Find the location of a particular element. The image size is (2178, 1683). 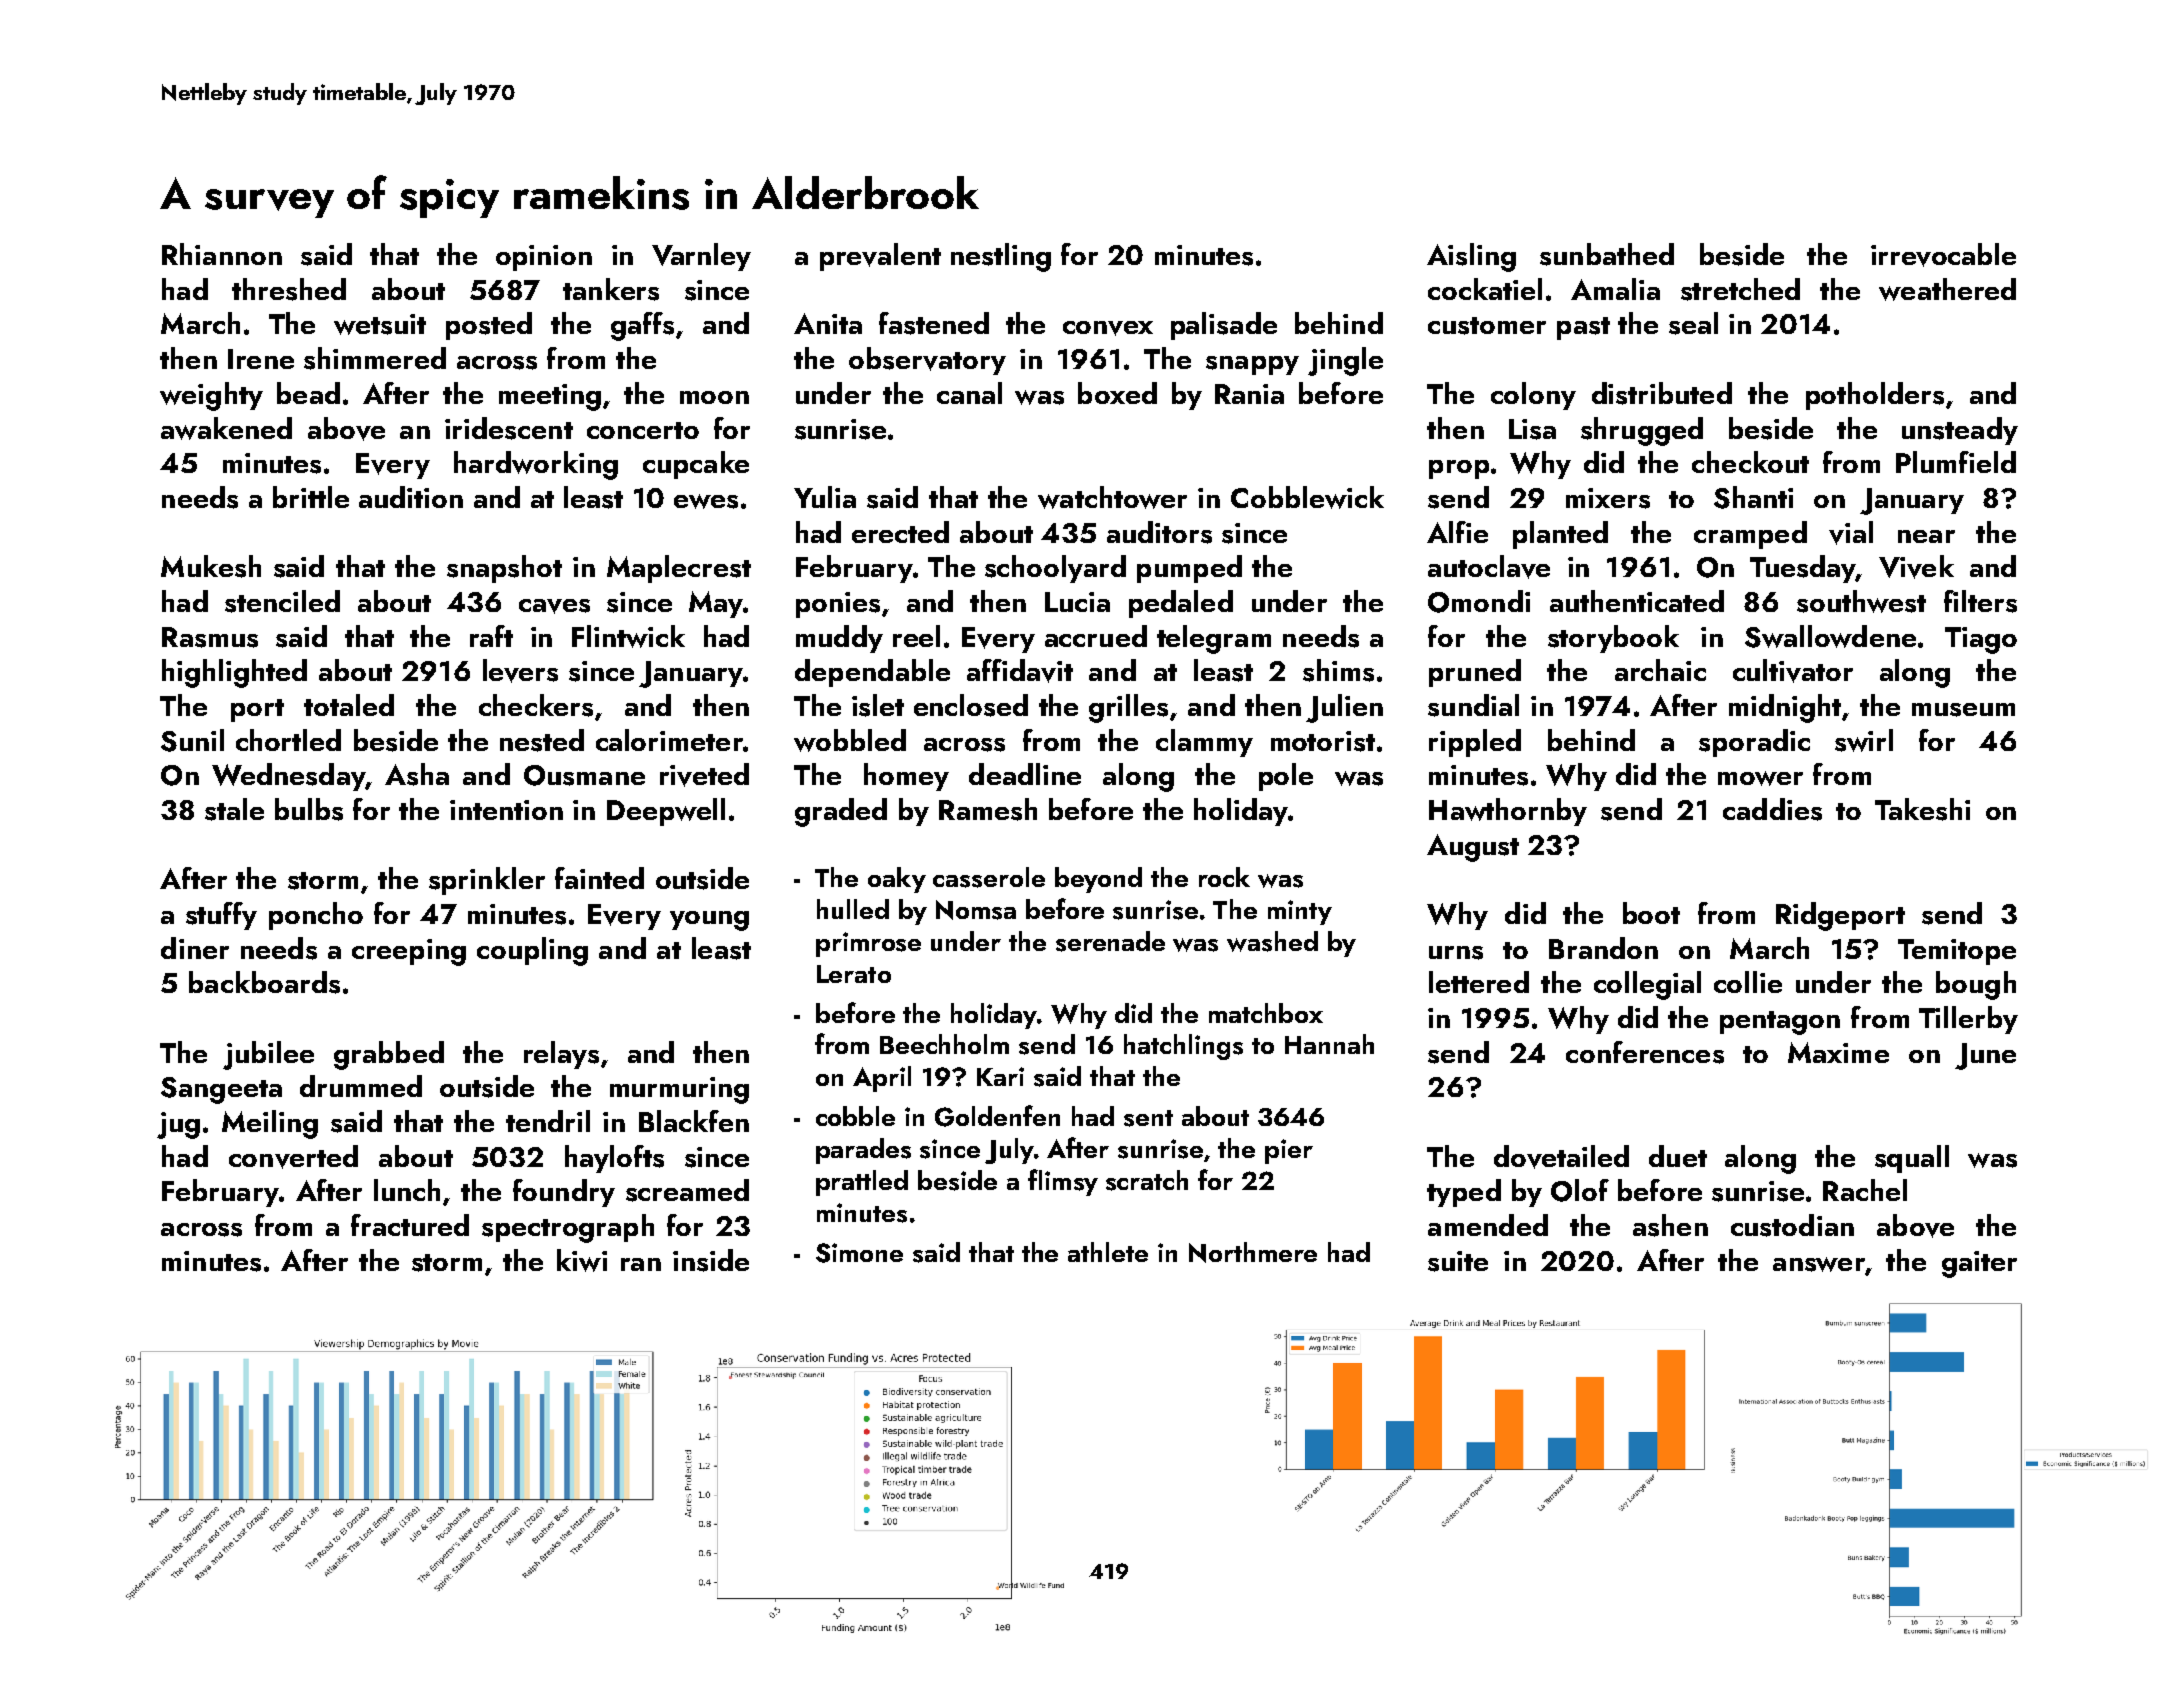

watchtower is located at coordinates (1112, 497).
